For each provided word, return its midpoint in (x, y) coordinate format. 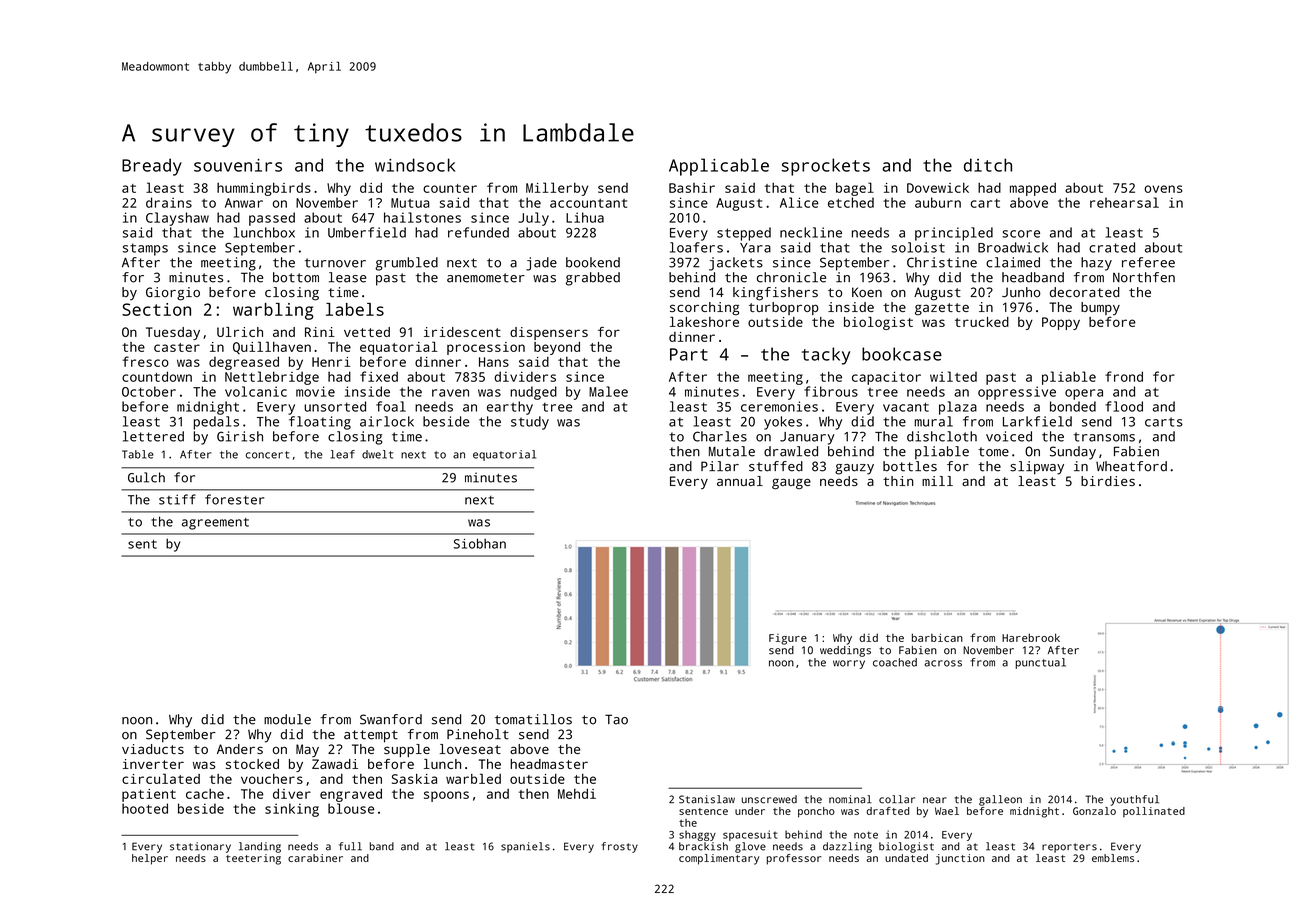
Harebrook (1031, 637)
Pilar (720, 466)
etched (851, 202)
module (287, 719)
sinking (292, 810)
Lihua (585, 217)
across (943, 663)
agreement (215, 524)
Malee (608, 391)
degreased (244, 363)
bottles (910, 466)
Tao (616, 719)
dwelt (377, 454)
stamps (145, 249)
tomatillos (533, 719)
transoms (1104, 437)
